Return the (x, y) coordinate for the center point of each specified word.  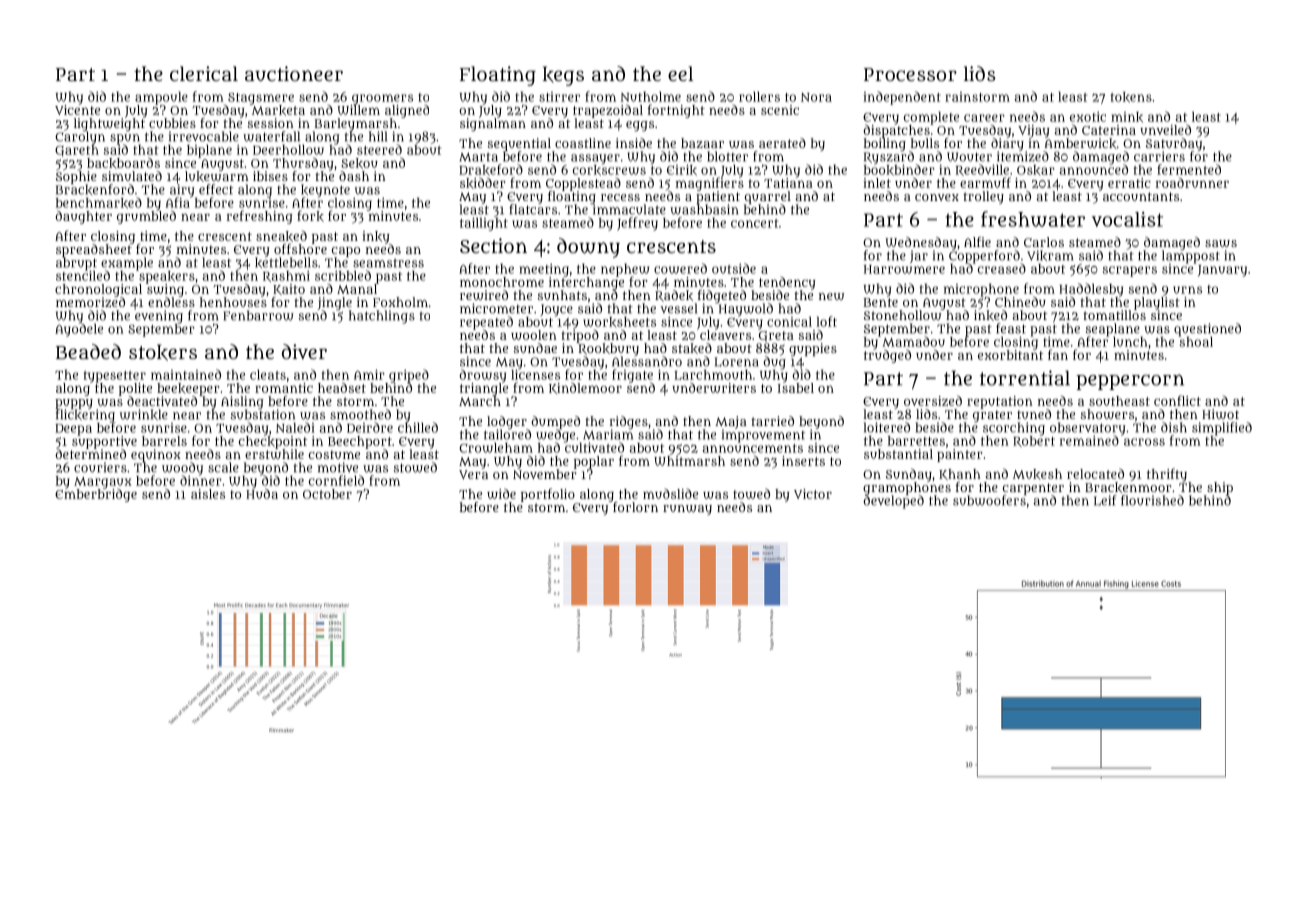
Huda (262, 494)
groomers (382, 99)
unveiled (1165, 129)
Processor (910, 74)
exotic (1088, 116)
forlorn (635, 507)
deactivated (162, 401)
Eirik (682, 170)
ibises (270, 176)
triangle (484, 389)
